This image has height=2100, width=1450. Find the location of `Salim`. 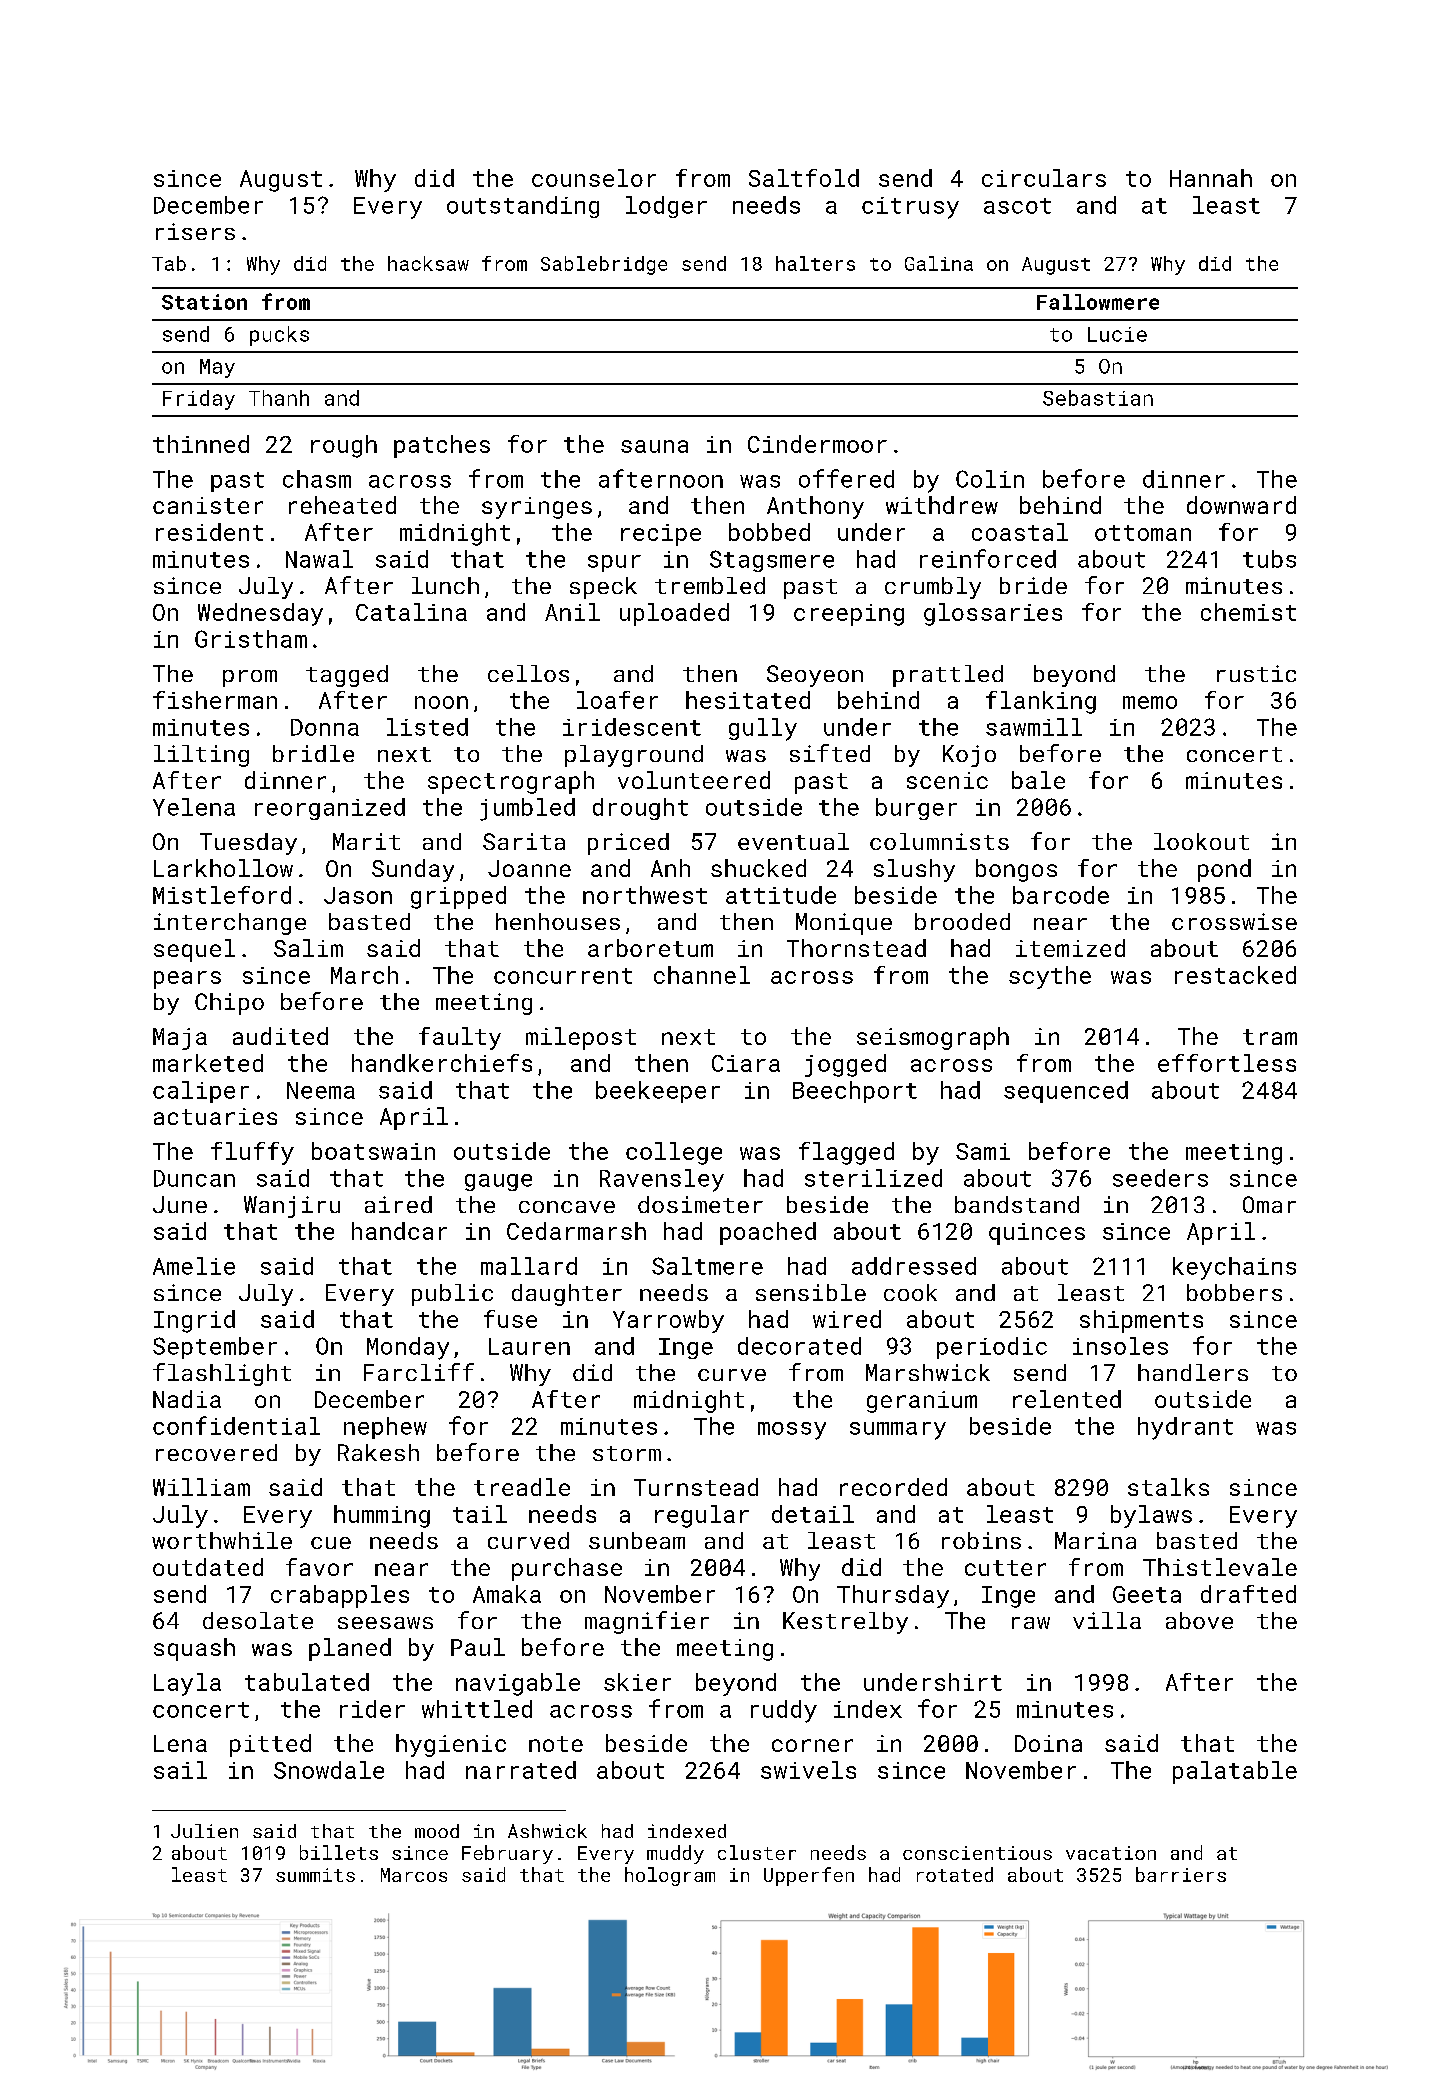

Salim is located at coordinates (308, 948).
